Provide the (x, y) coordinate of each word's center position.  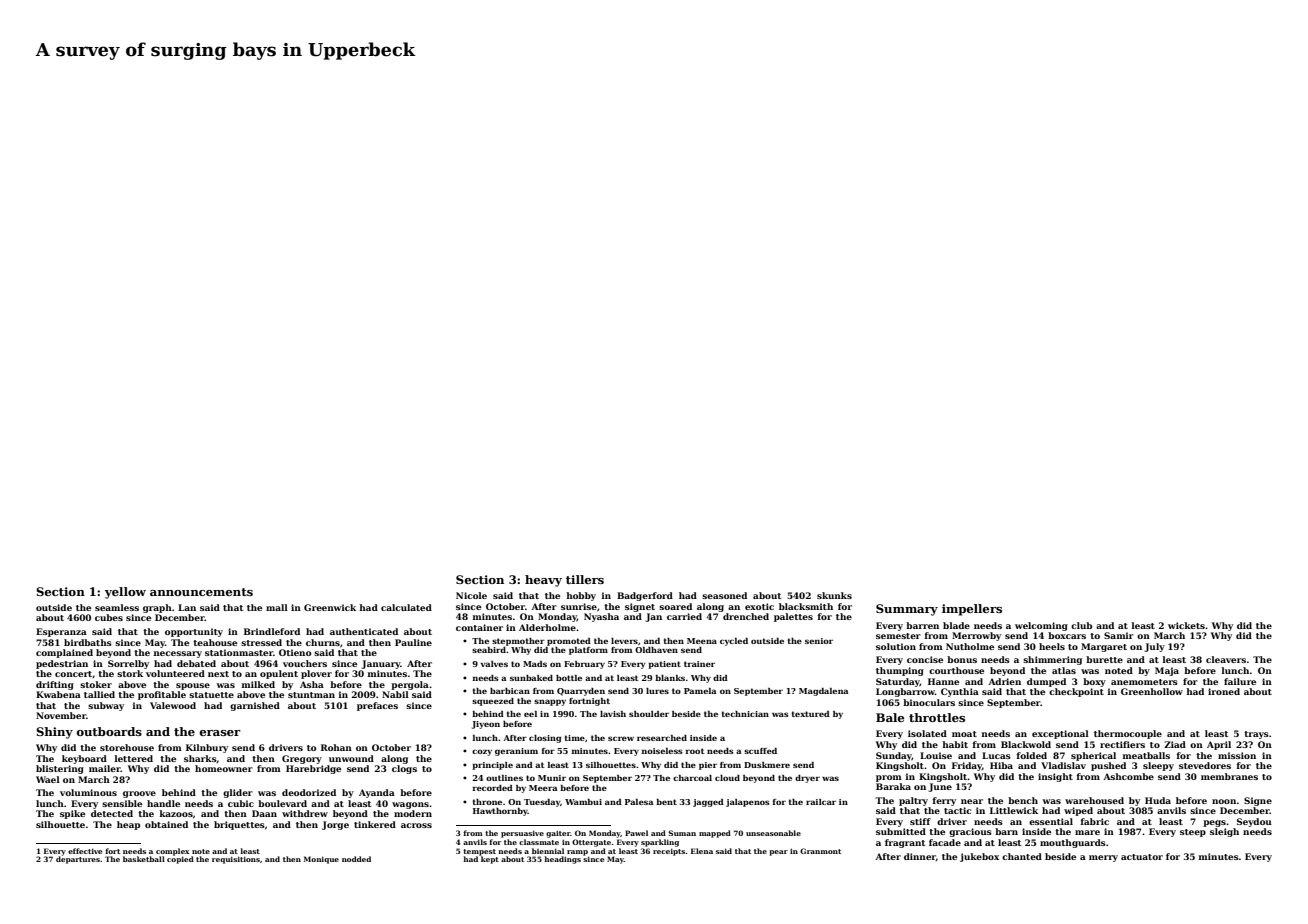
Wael (48, 779)
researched (662, 738)
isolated (927, 733)
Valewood (173, 705)
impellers (972, 610)
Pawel (636, 833)
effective (85, 851)
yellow (125, 593)
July (1155, 647)
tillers (585, 579)
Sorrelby (128, 664)
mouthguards (1073, 843)
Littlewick (1014, 810)
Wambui (583, 802)
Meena (702, 641)
